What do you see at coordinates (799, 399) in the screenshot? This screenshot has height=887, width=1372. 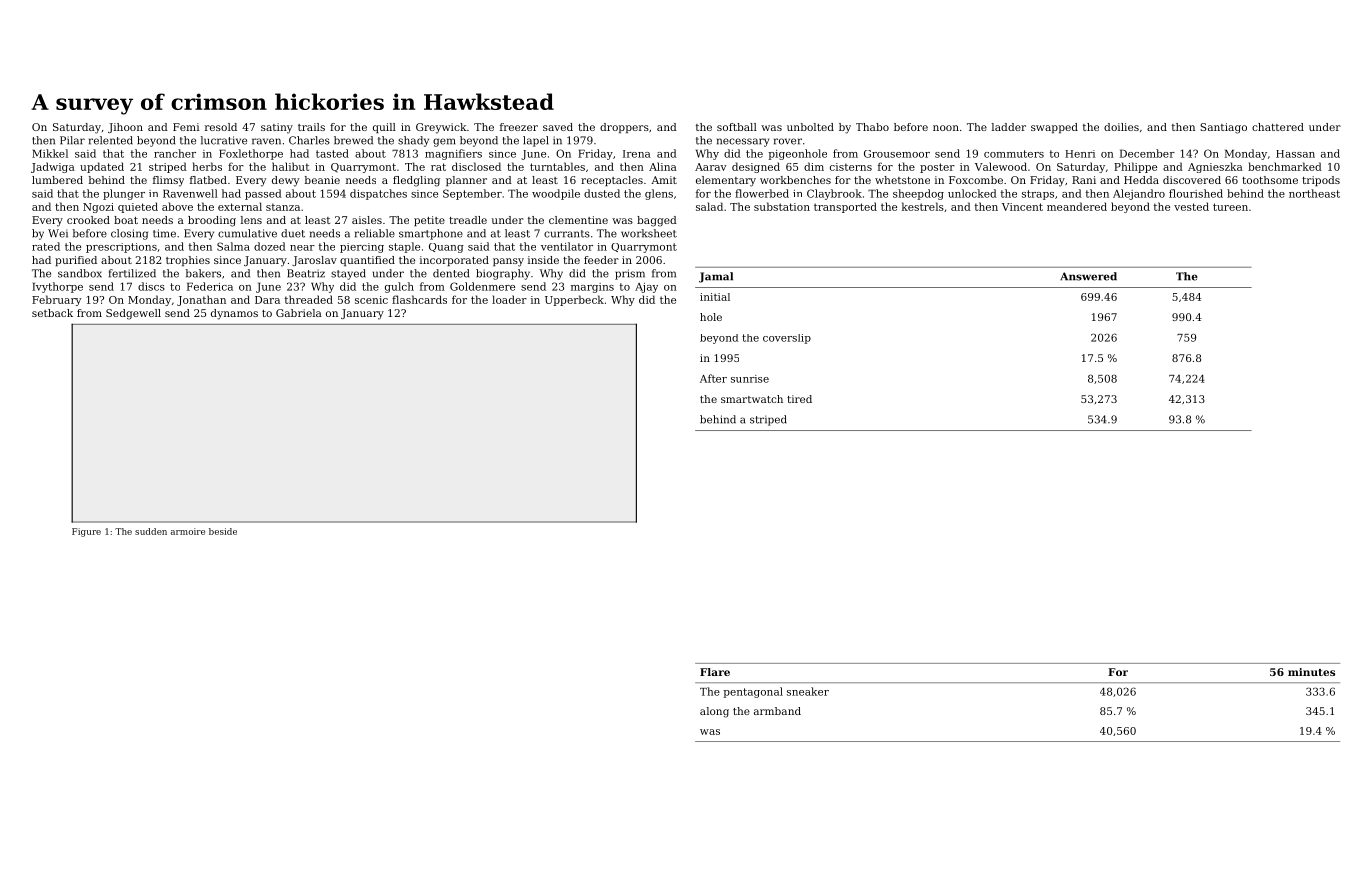 I see `tired` at bounding box center [799, 399].
